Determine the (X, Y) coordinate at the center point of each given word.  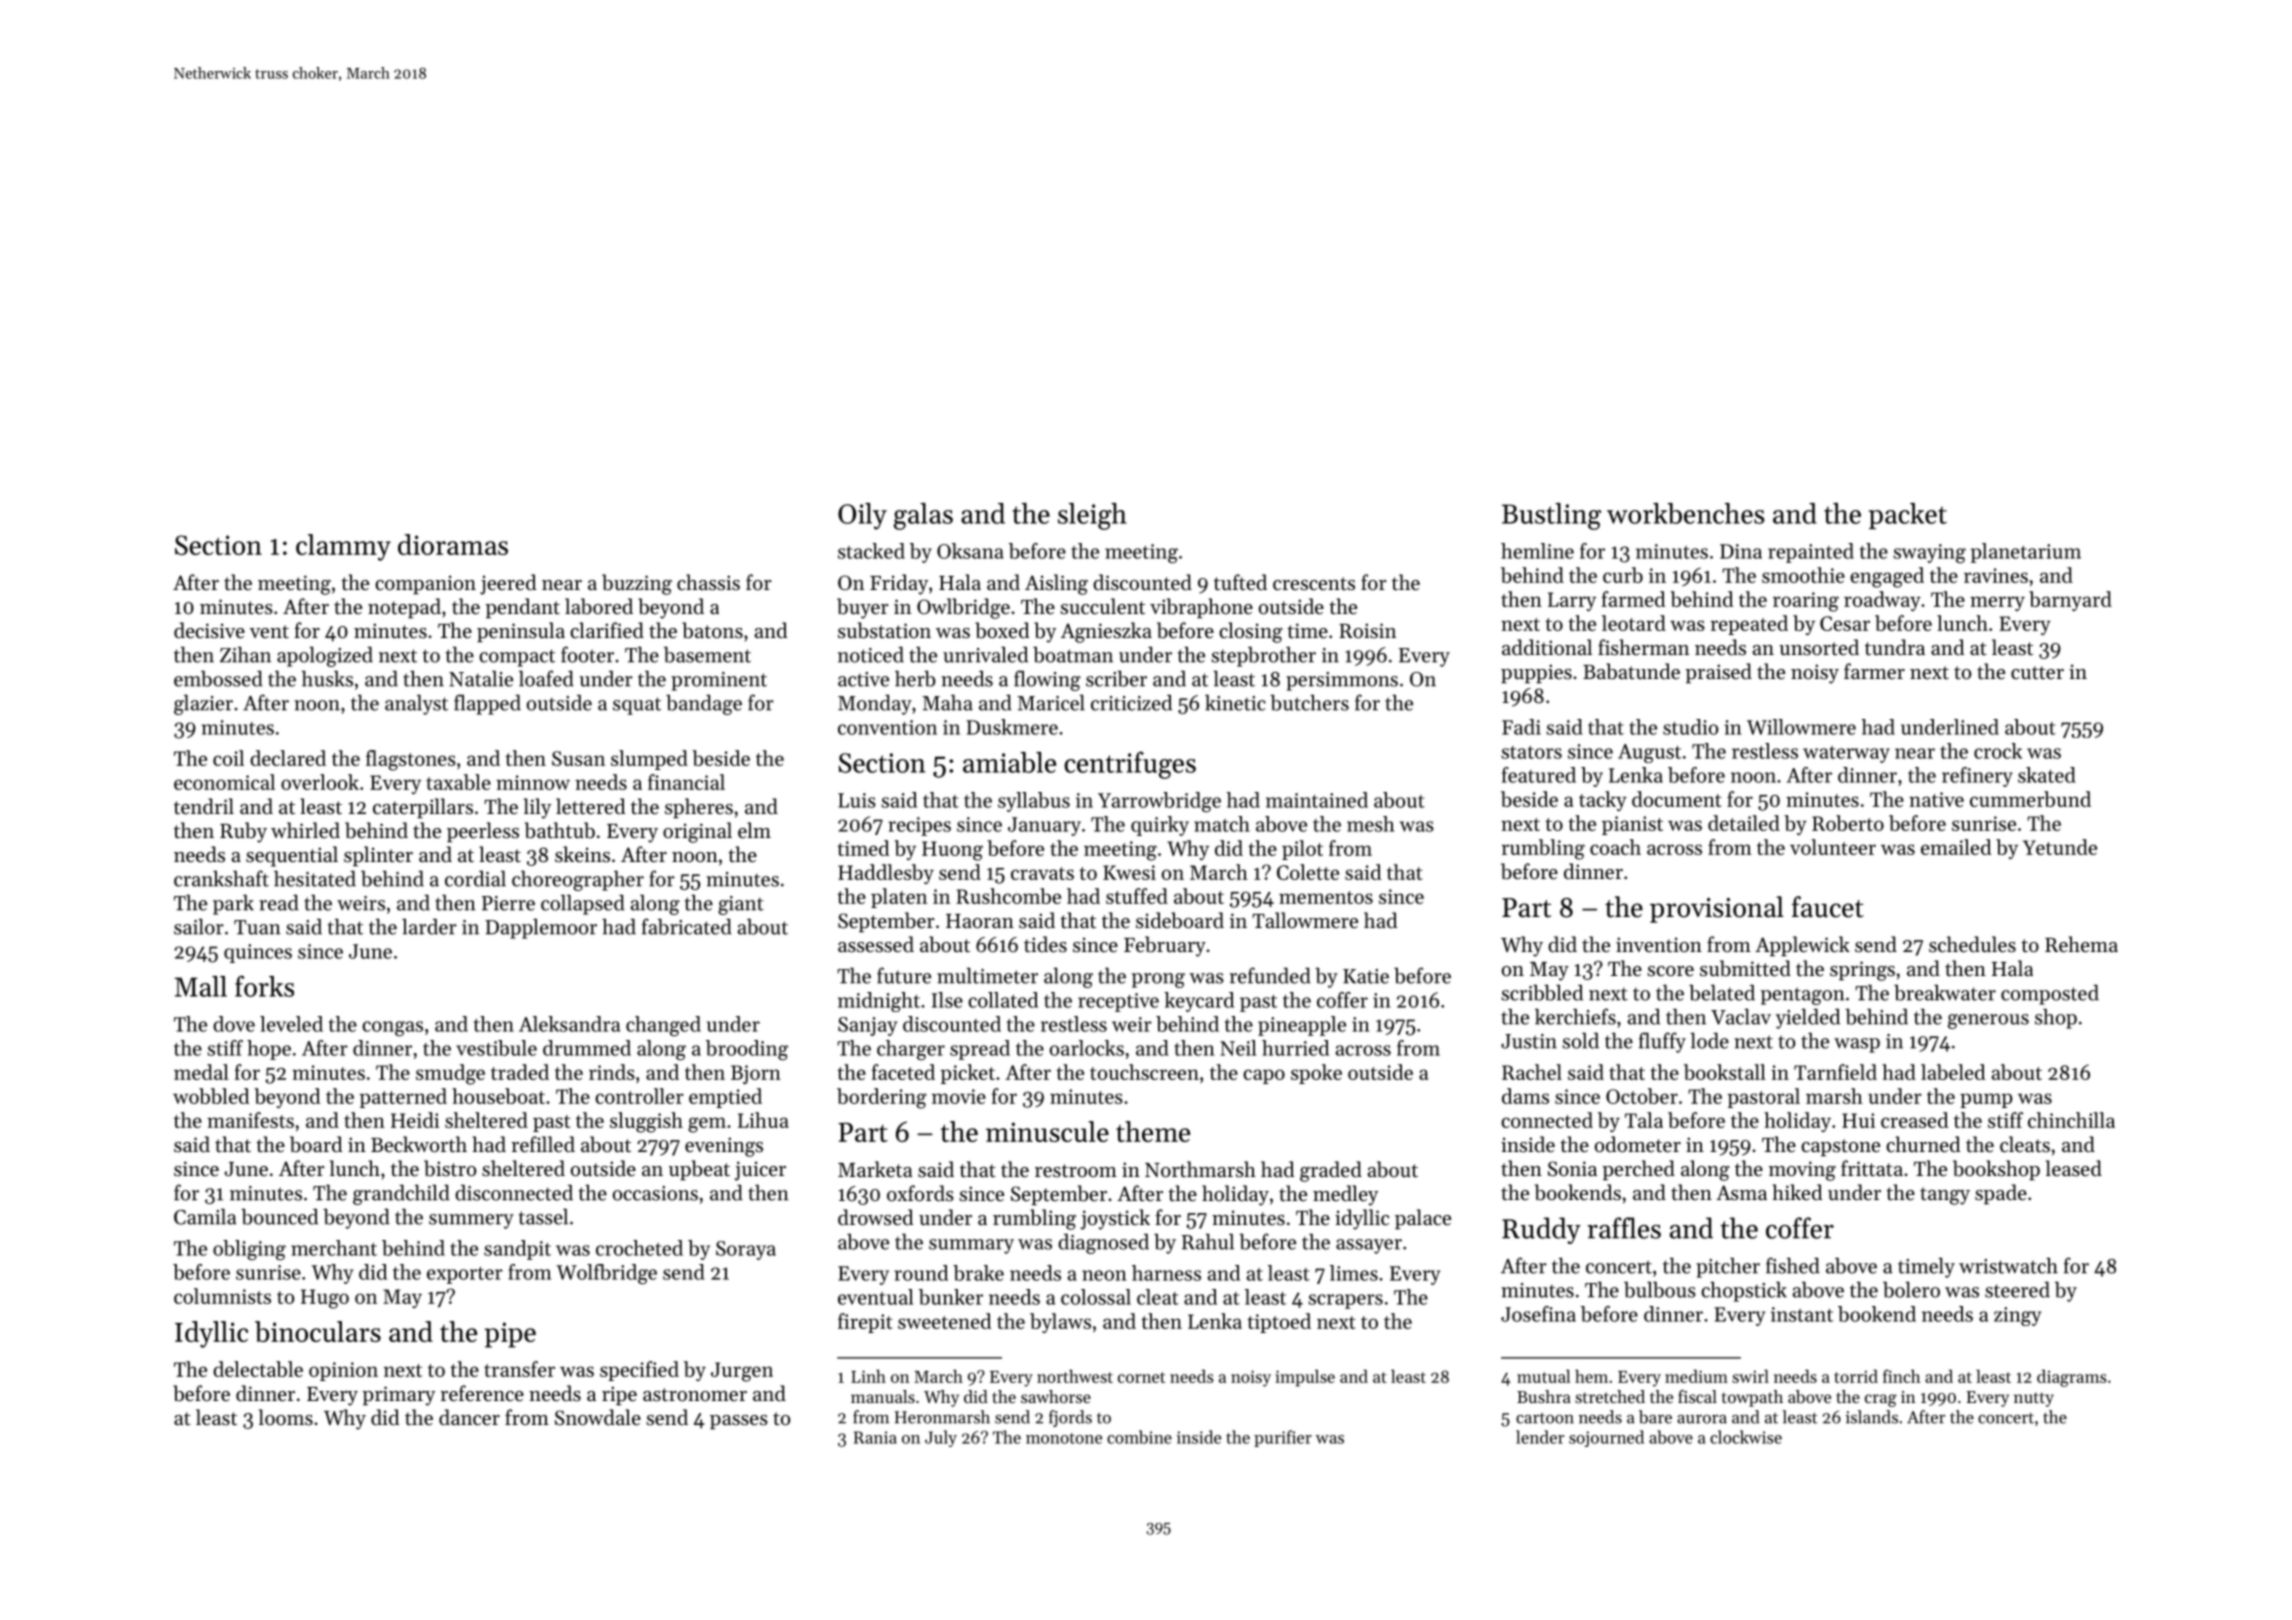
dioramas (453, 544)
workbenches (1686, 513)
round (921, 1273)
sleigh (1092, 516)
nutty (2034, 1399)
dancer (469, 1417)
